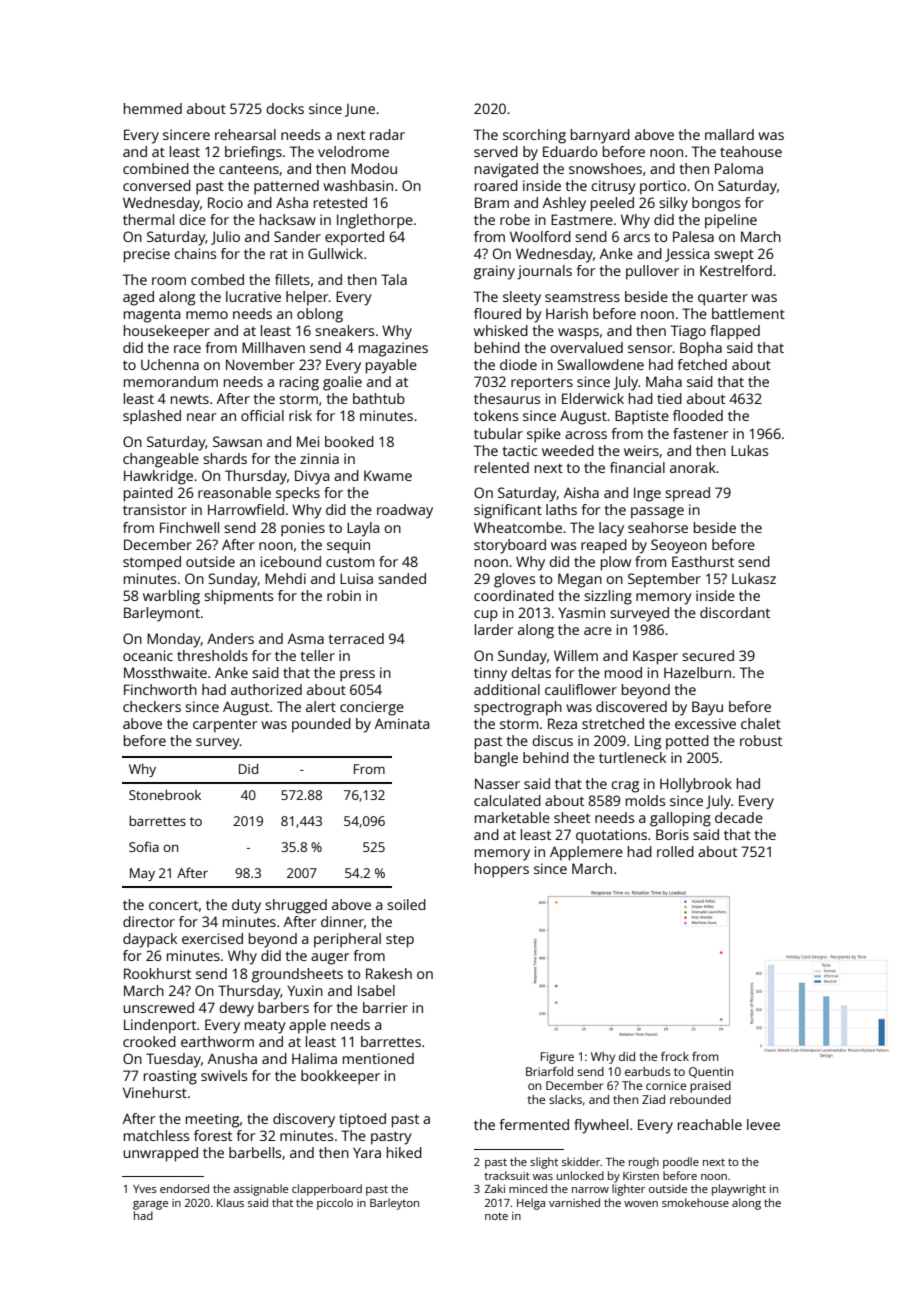 This image has width=908, height=1316. What do you see at coordinates (261, 1190) in the image?
I see `assignable` at bounding box center [261, 1190].
